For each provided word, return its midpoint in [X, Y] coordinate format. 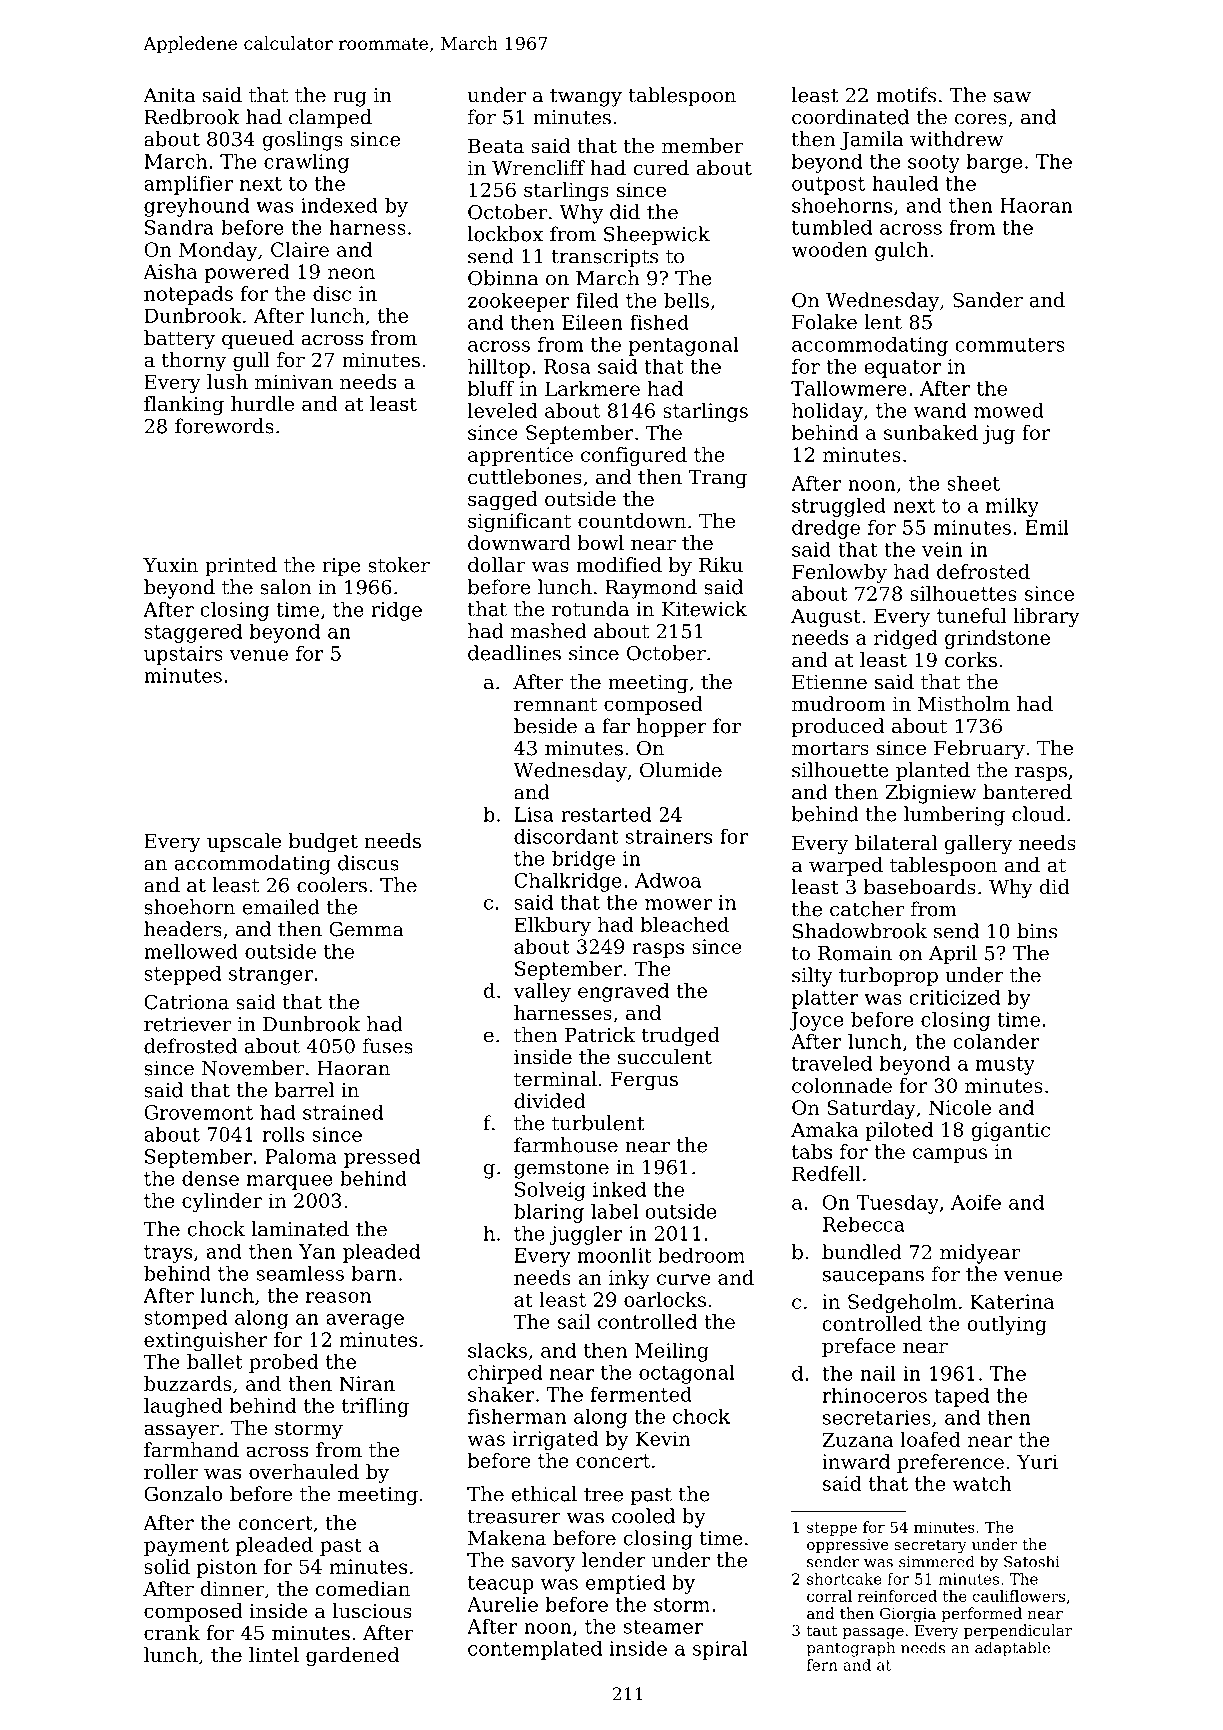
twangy [586, 98]
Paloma [301, 1156]
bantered [1027, 792]
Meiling [672, 1352]
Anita [169, 95]
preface [859, 1347]
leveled [503, 410]
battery [179, 340]
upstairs [183, 655]
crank [172, 1633]
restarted [606, 814]
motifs [906, 95]
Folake [824, 322]
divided [549, 1101]
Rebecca [864, 1224]
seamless [300, 1273]
